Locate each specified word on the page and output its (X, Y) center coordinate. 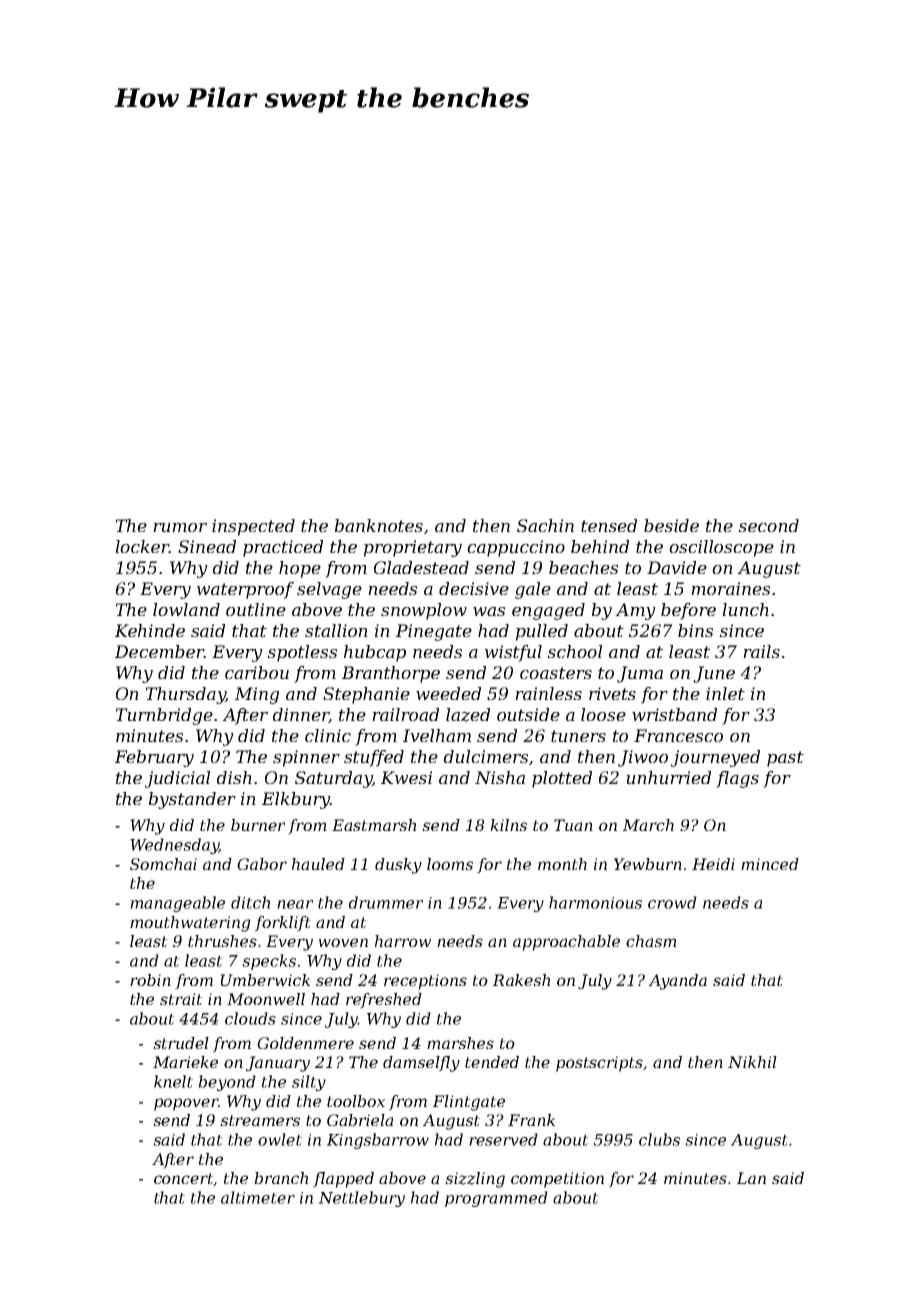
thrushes (222, 941)
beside (671, 525)
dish (234, 777)
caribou (257, 672)
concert (184, 1179)
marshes (460, 1043)
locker (142, 546)
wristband (674, 714)
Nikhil (752, 1062)
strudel (181, 1043)
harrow (403, 941)
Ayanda (678, 982)
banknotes (379, 525)
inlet (725, 693)
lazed (468, 715)
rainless (548, 693)
